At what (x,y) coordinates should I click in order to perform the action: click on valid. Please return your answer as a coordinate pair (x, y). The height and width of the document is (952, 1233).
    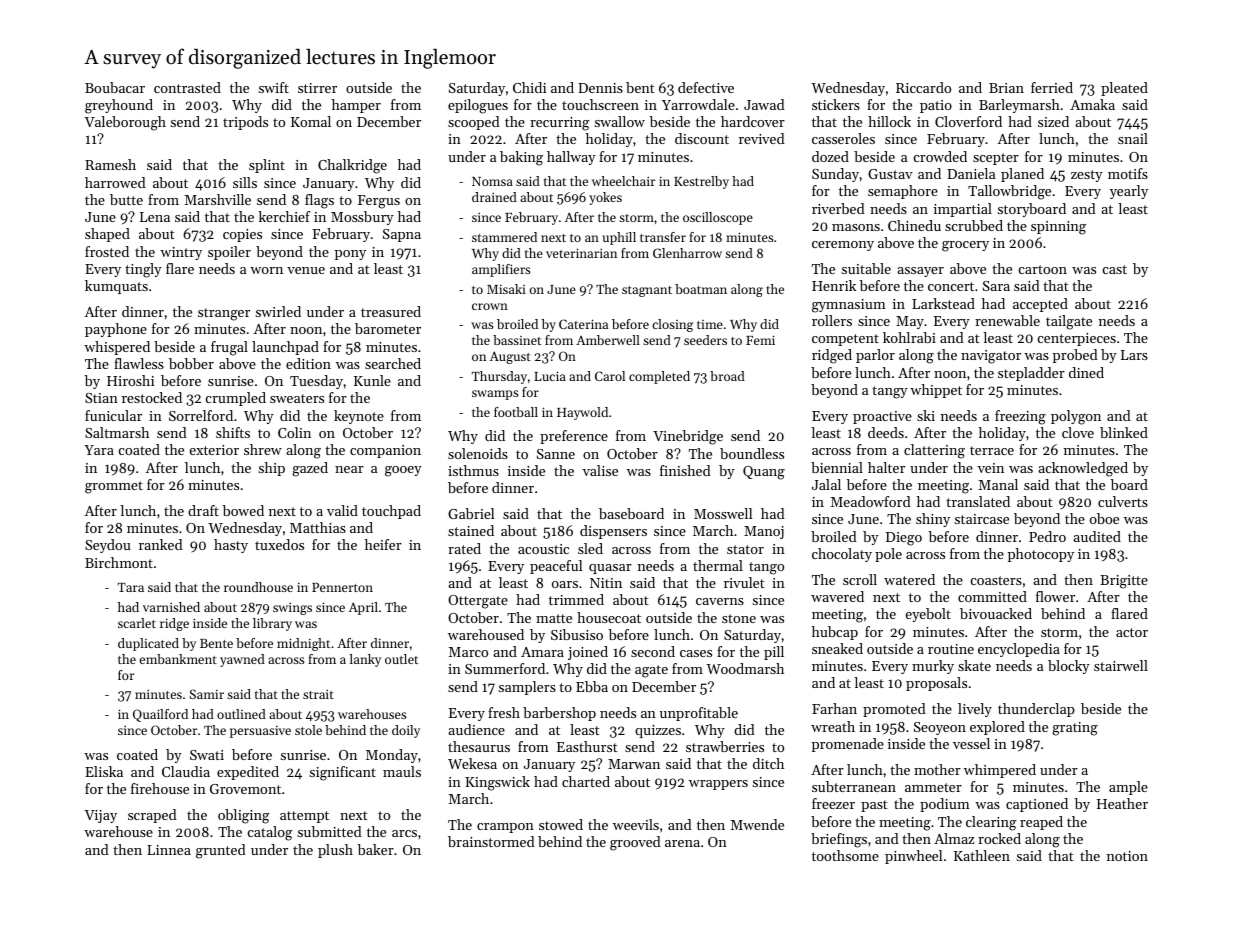
    Looking at the image, I should click on (342, 510).
